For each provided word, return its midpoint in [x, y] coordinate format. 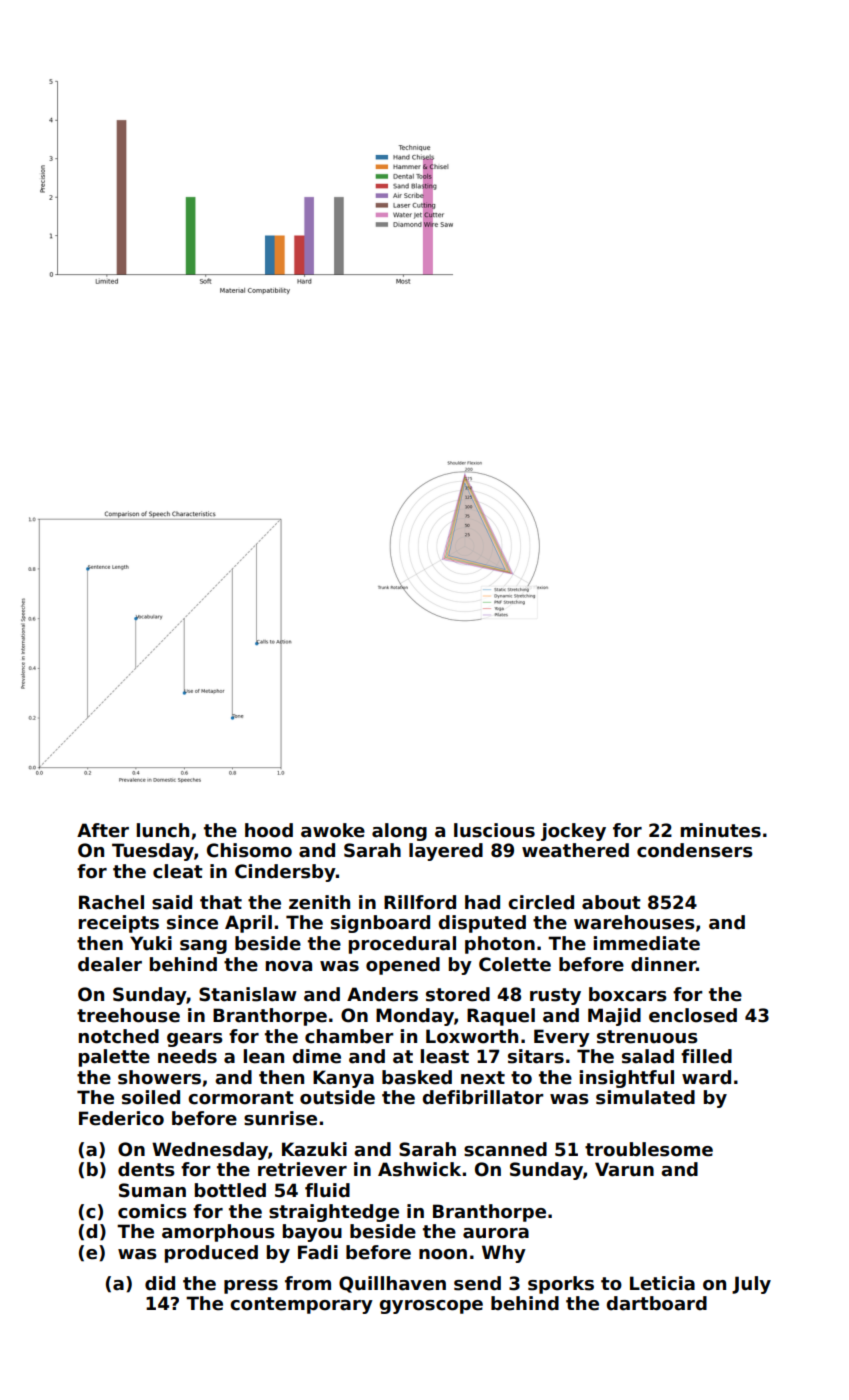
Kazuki [314, 1149]
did [160, 1283]
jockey [573, 832]
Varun [624, 1169]
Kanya [343, 1079]
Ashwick [419, 1169]
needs [187, 1056]
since [192, 922]
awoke [333, 830]
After [103, 830]
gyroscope [431, 1307]
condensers [695, 850]
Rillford [420, 902]
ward [706, 1077]
